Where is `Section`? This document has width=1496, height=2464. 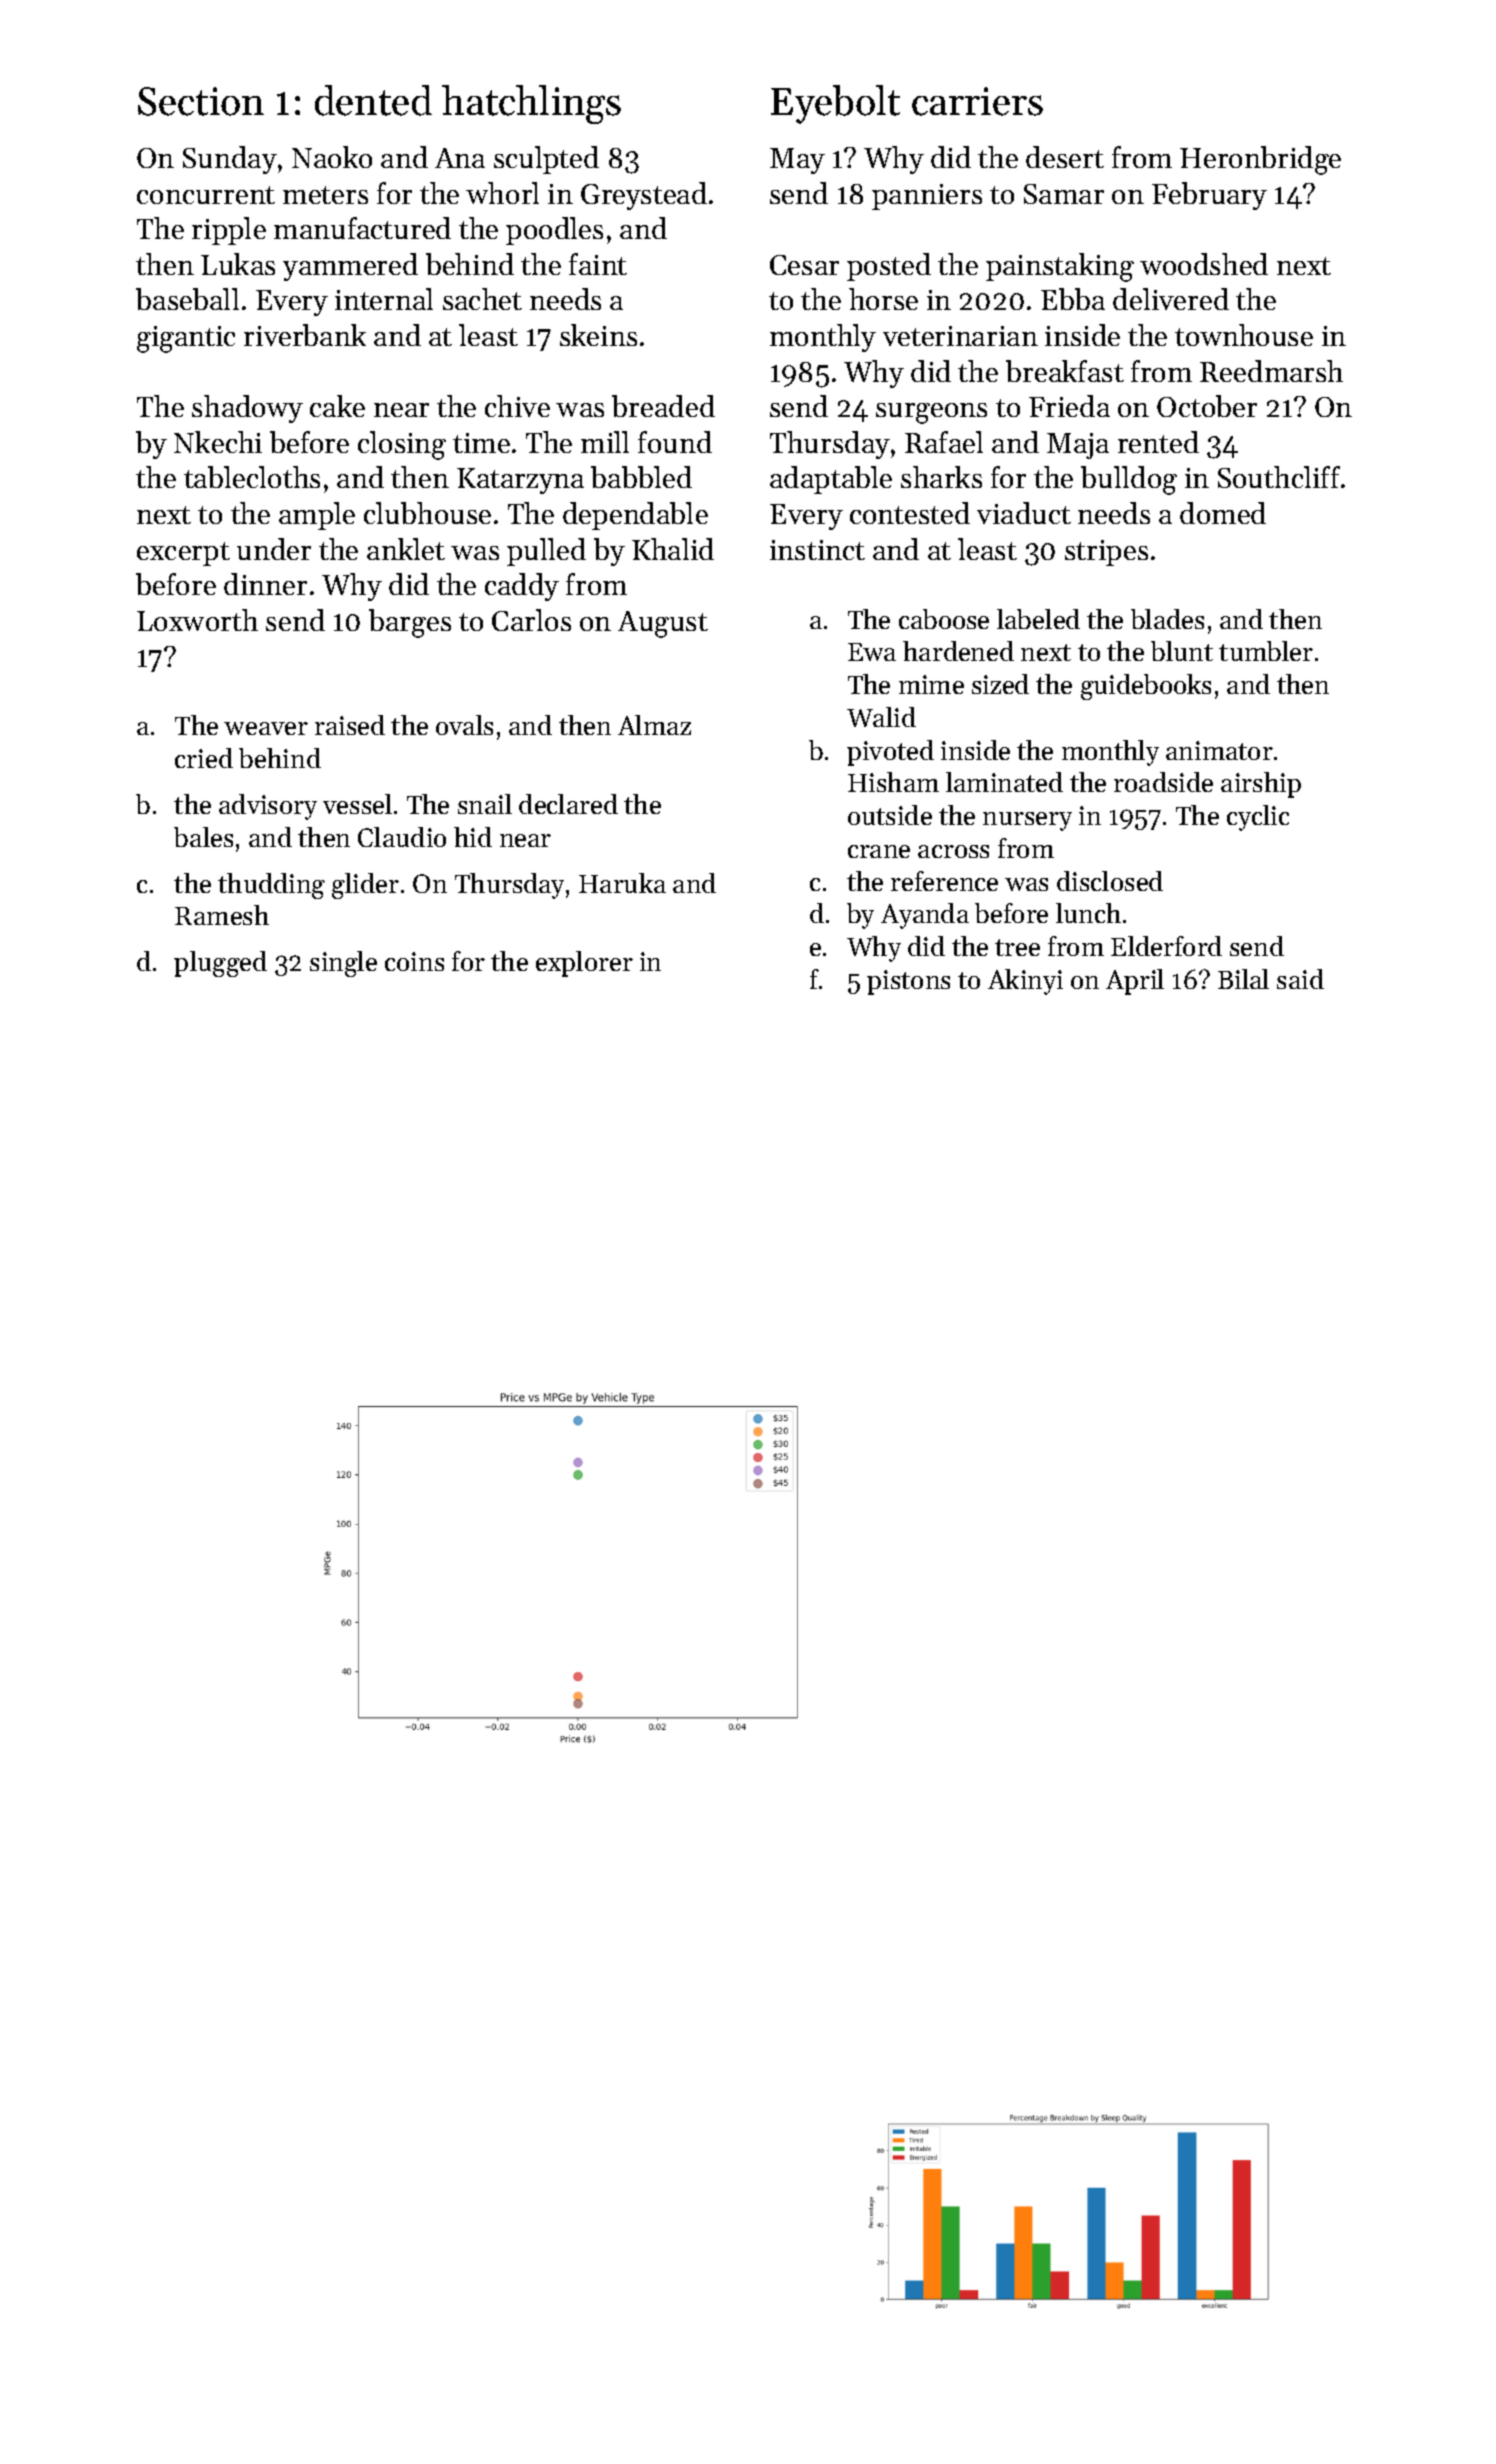 Section is located at coordinates (201, 101).
